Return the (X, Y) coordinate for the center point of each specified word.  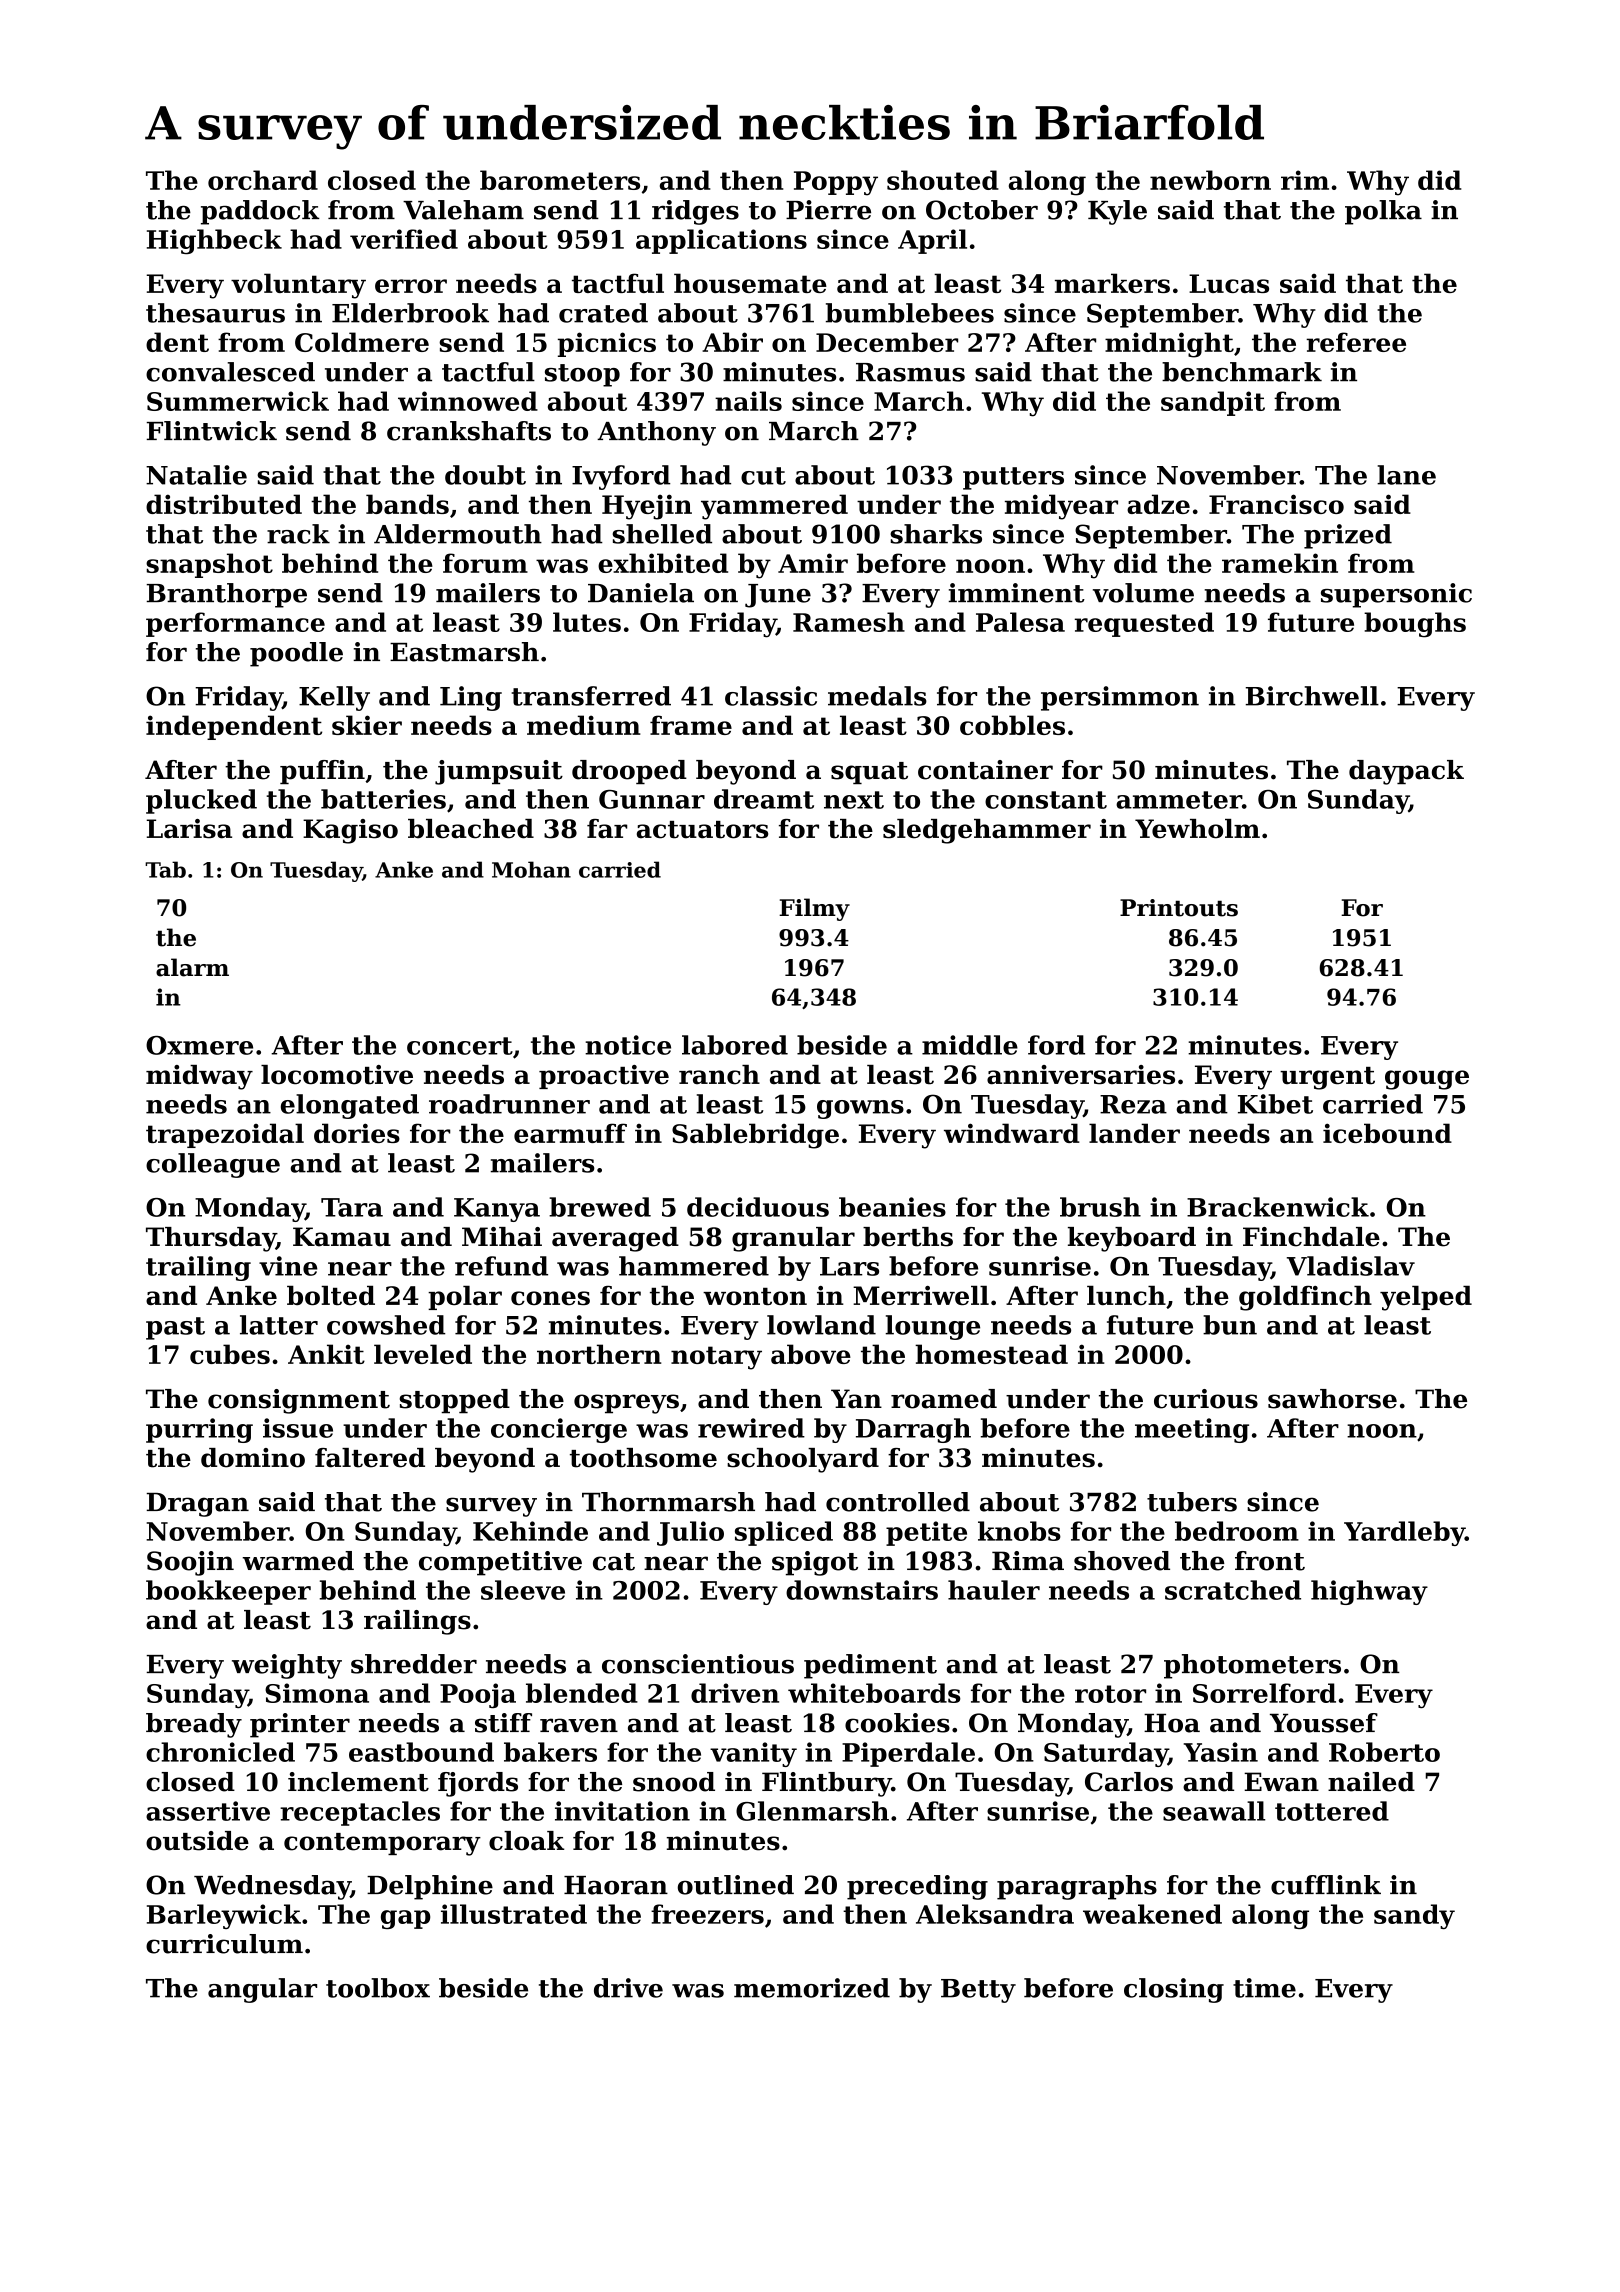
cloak (526, 1841)
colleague (213, 1165)
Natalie (196, 475)
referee (1356, 342)
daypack (1406, 772)
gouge (1427, 1080)
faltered (370, 1458)
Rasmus (910, 372)
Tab (165, 869)
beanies (892, 1207)
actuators (702, 830)
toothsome (643, 1458)
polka (1383, 212)
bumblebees (910, 313)
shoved (1122, 1561)
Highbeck (214, 241)
